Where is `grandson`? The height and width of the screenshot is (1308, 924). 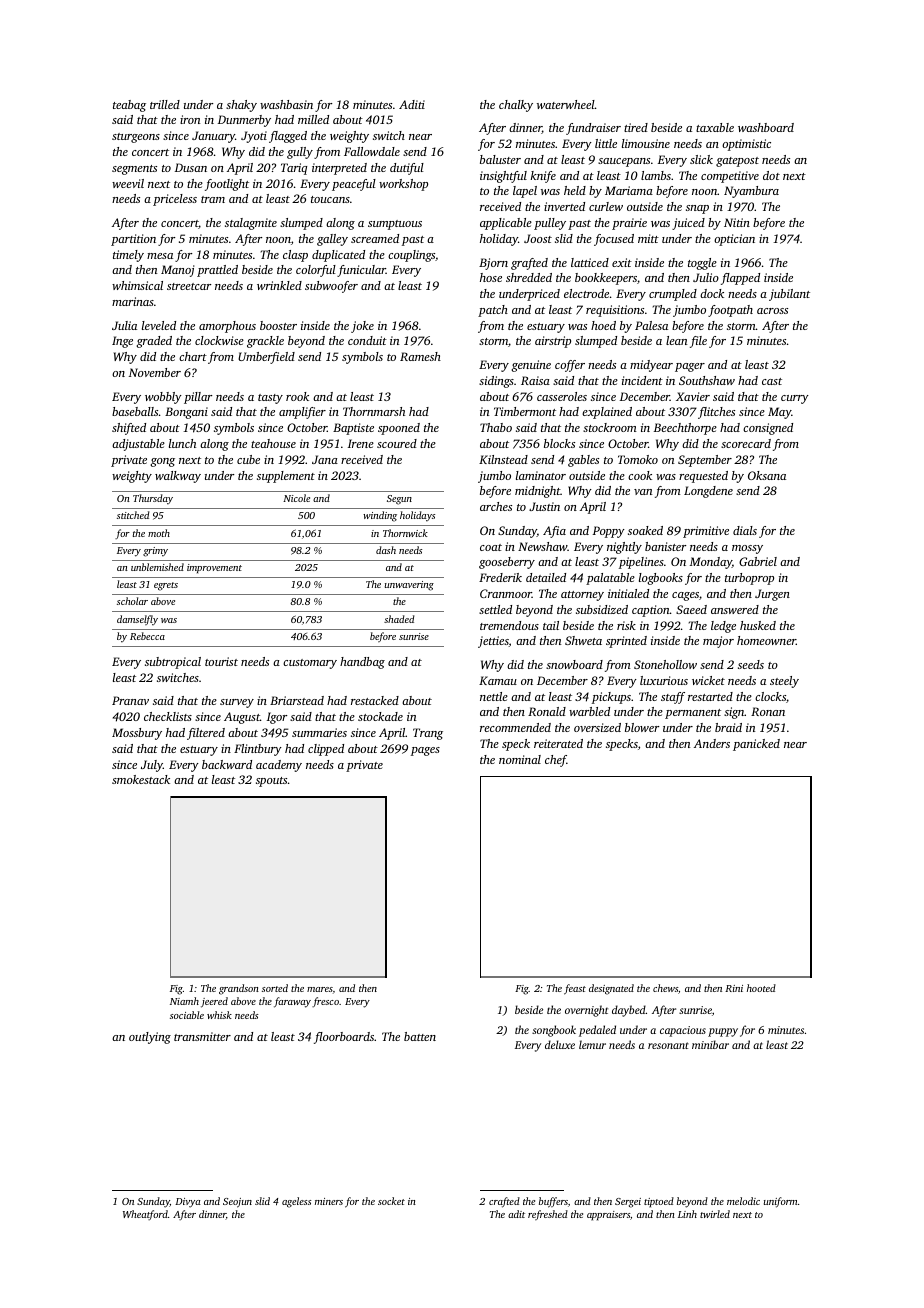
grandson is located at coordinates (239, 989).
